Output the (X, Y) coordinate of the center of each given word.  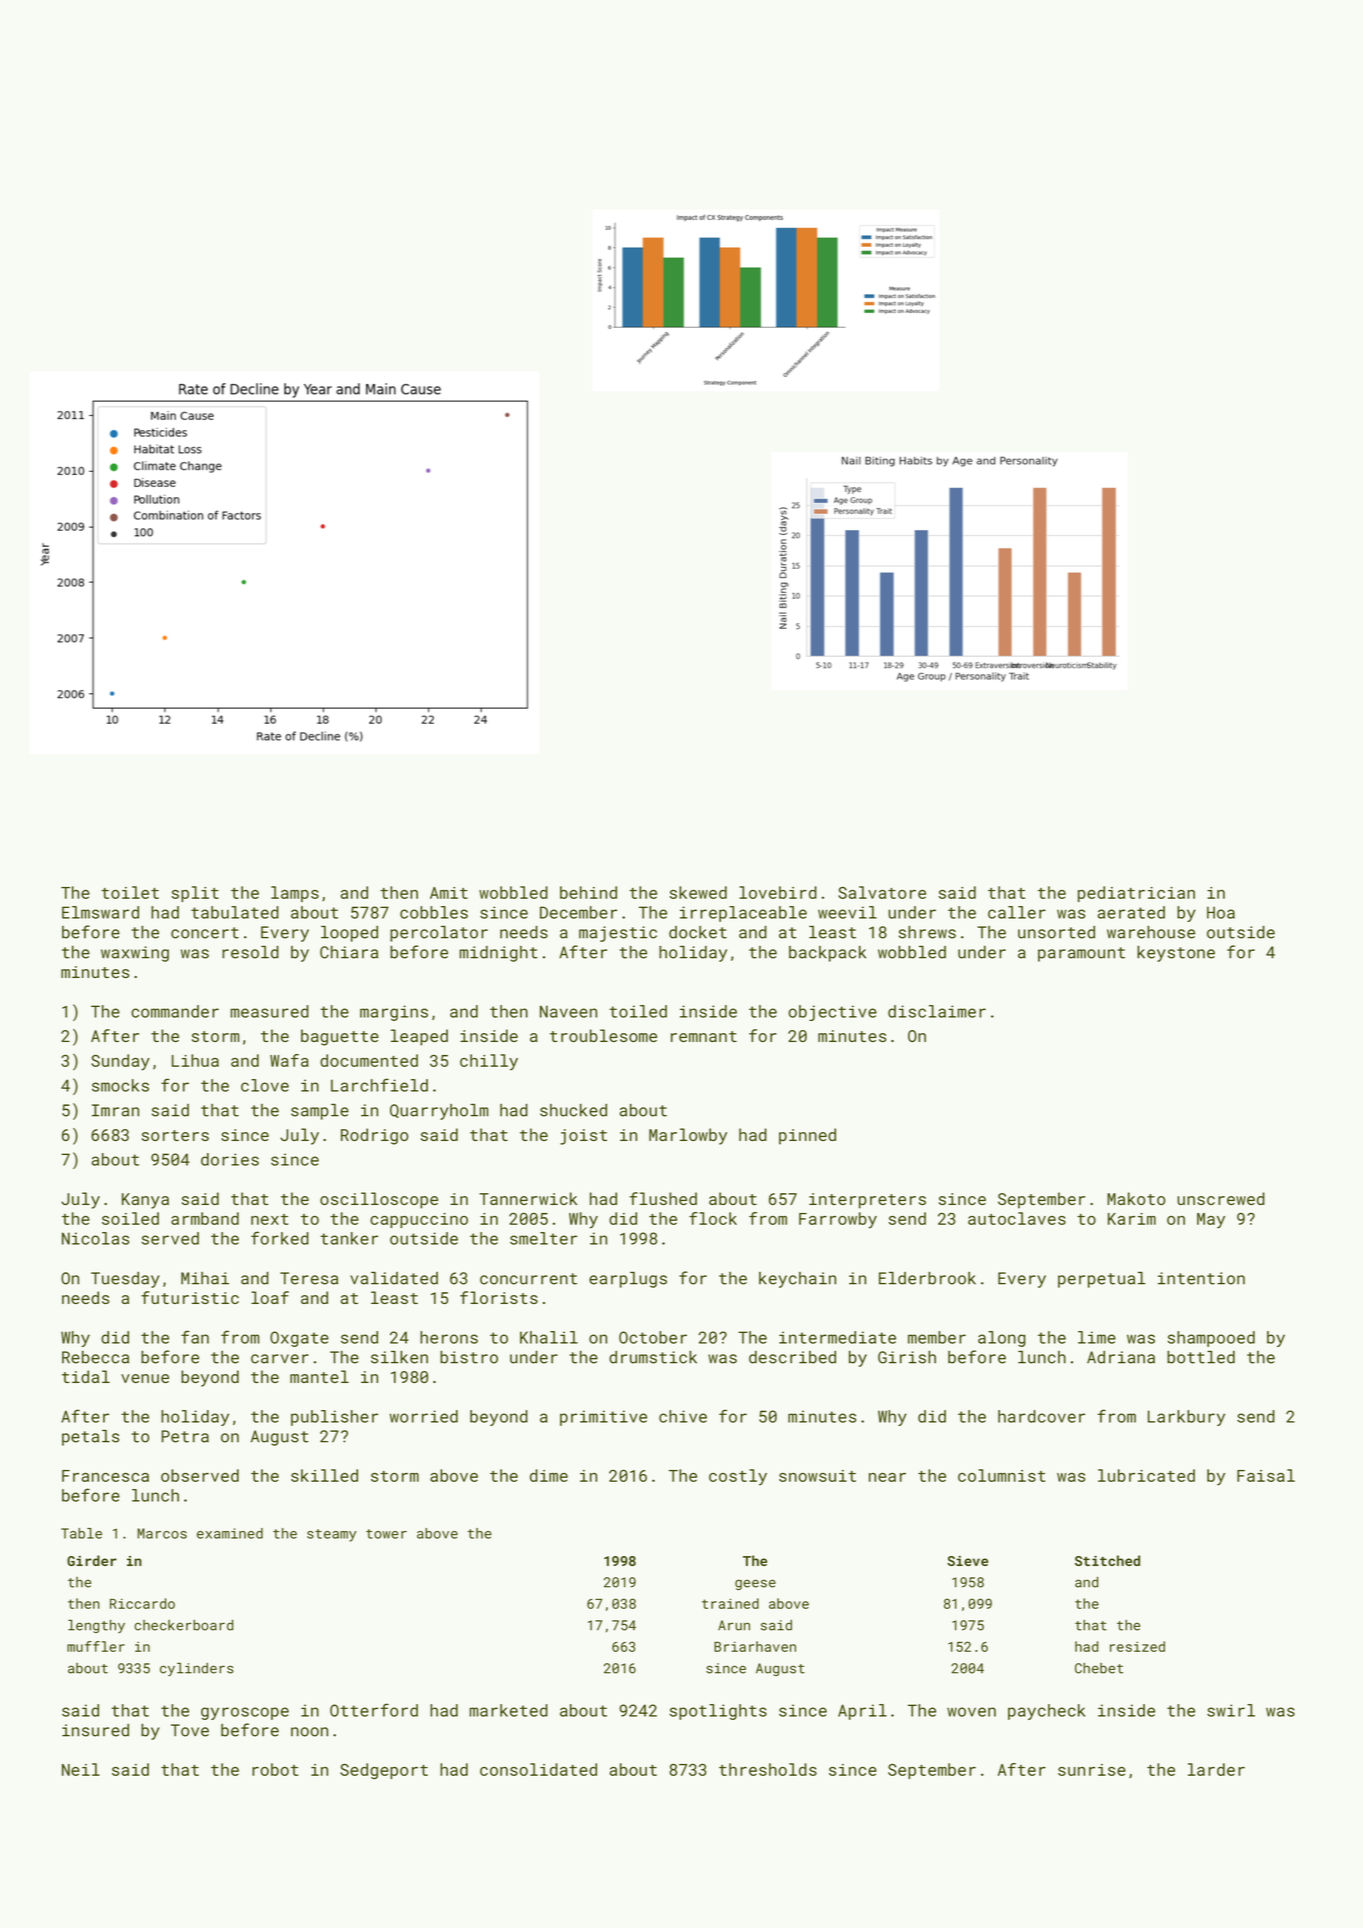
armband (205, 1218)
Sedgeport (384, 1771)
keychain (797, 1280)
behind (588, 892)
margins (394, 1013)
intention (1201, 1278)
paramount (1081, 954)
